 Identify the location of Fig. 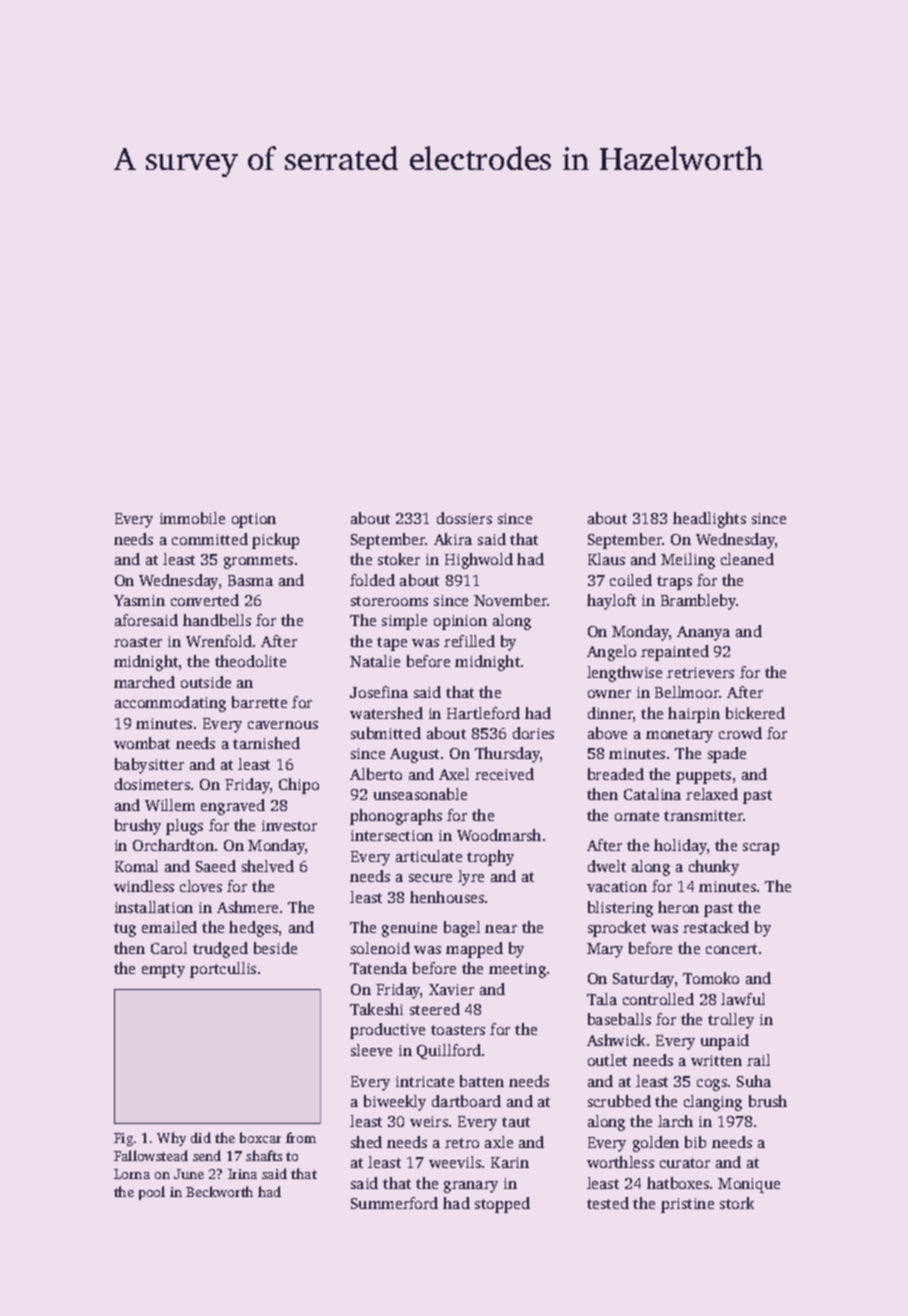
(123, 1139).
